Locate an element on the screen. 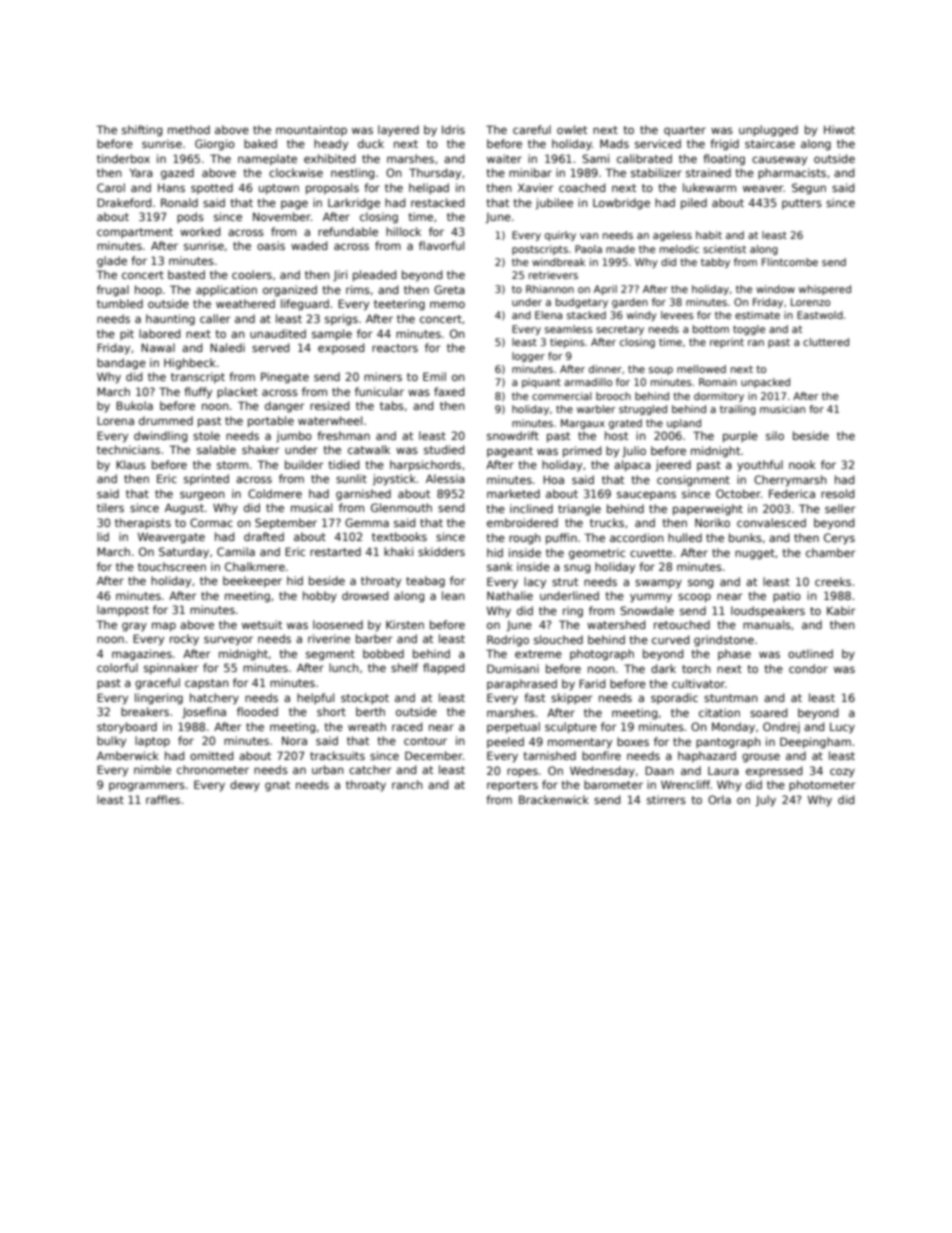  restarted is located at coordinates (335, 551).
